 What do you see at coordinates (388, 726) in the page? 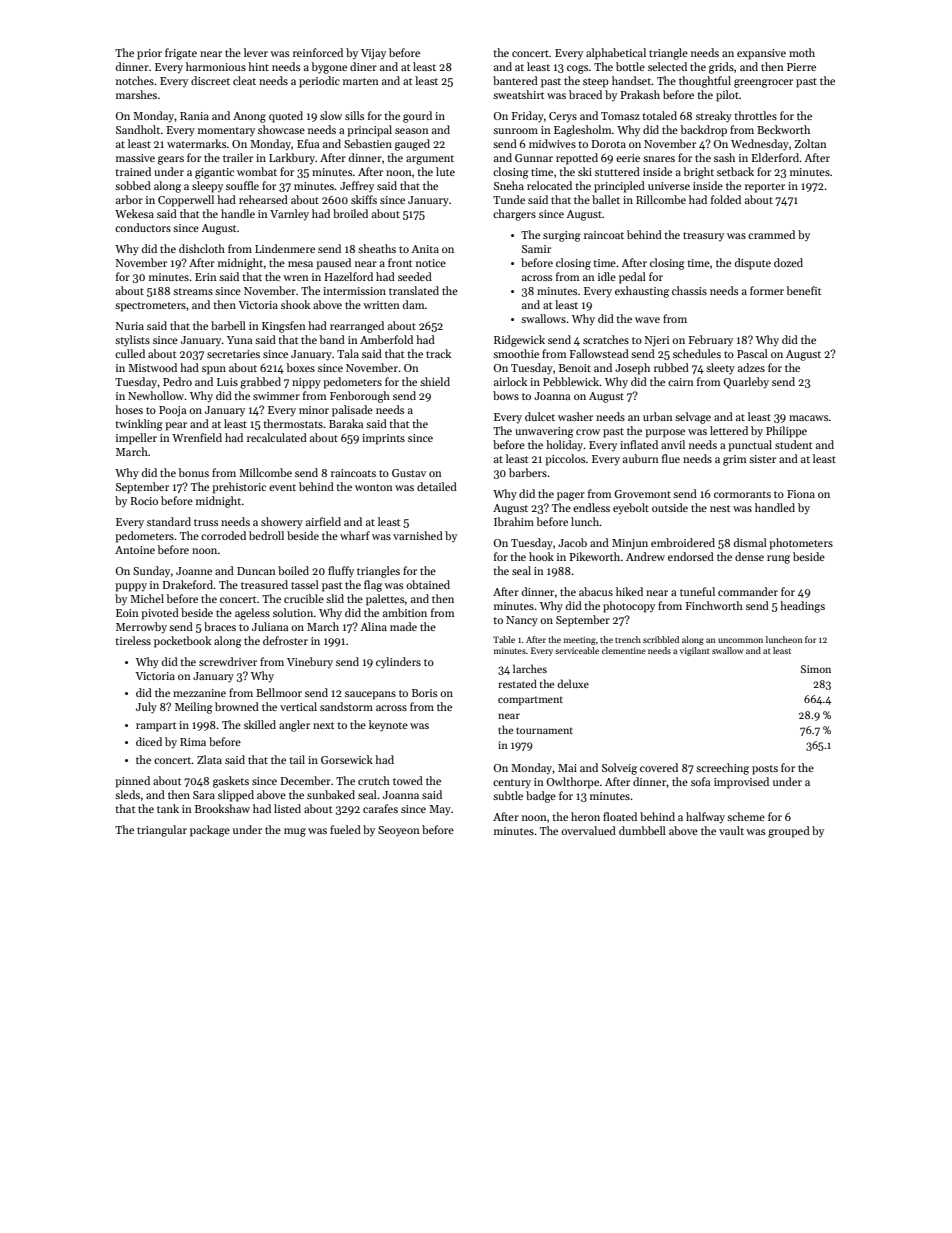
I see `keynote` at bounding box center [388, 726].
